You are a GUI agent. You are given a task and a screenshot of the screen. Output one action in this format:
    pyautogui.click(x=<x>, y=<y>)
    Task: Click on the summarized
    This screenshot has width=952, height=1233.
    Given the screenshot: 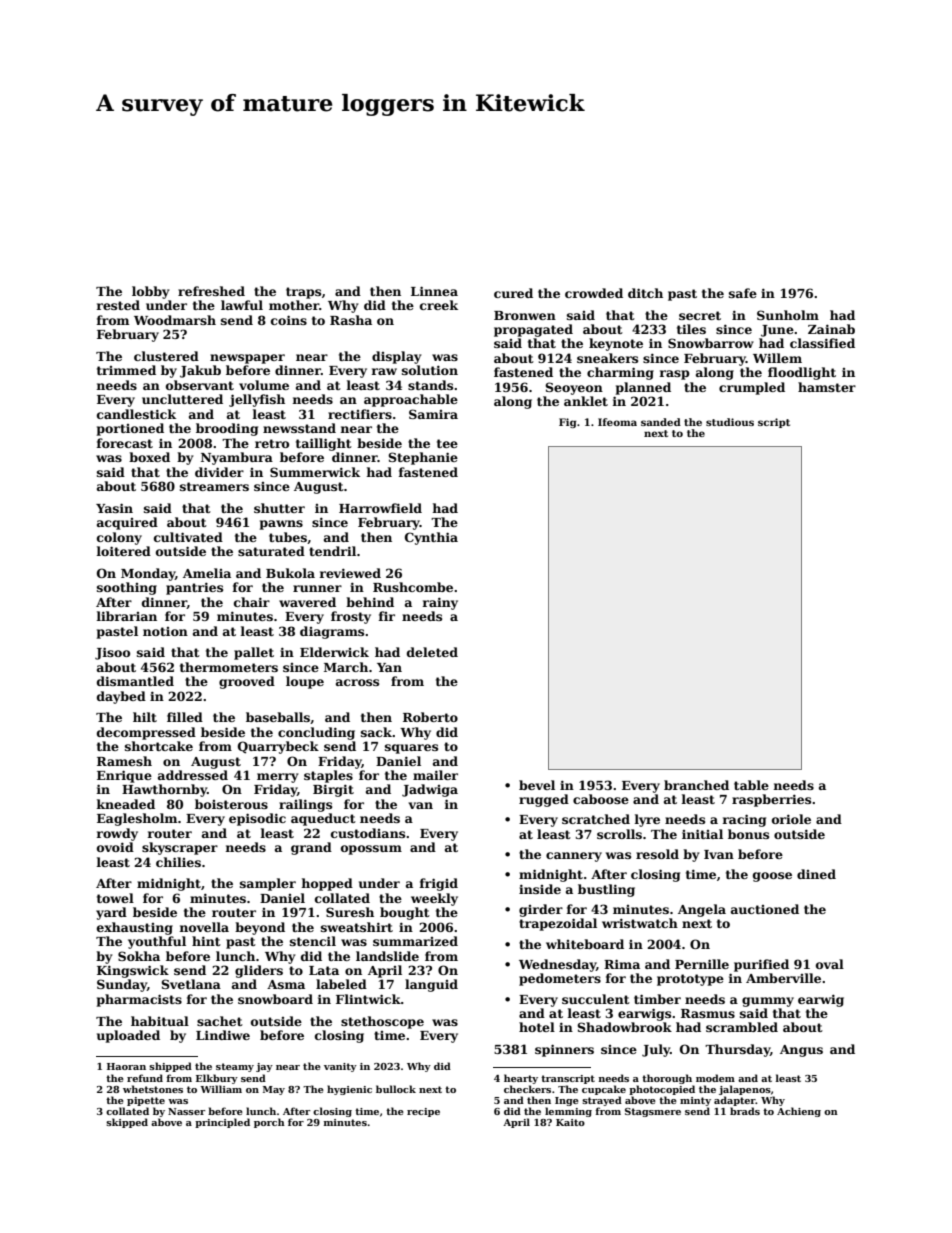 What is the action you would take?
    pyautogui.click(x=415, y=941)
